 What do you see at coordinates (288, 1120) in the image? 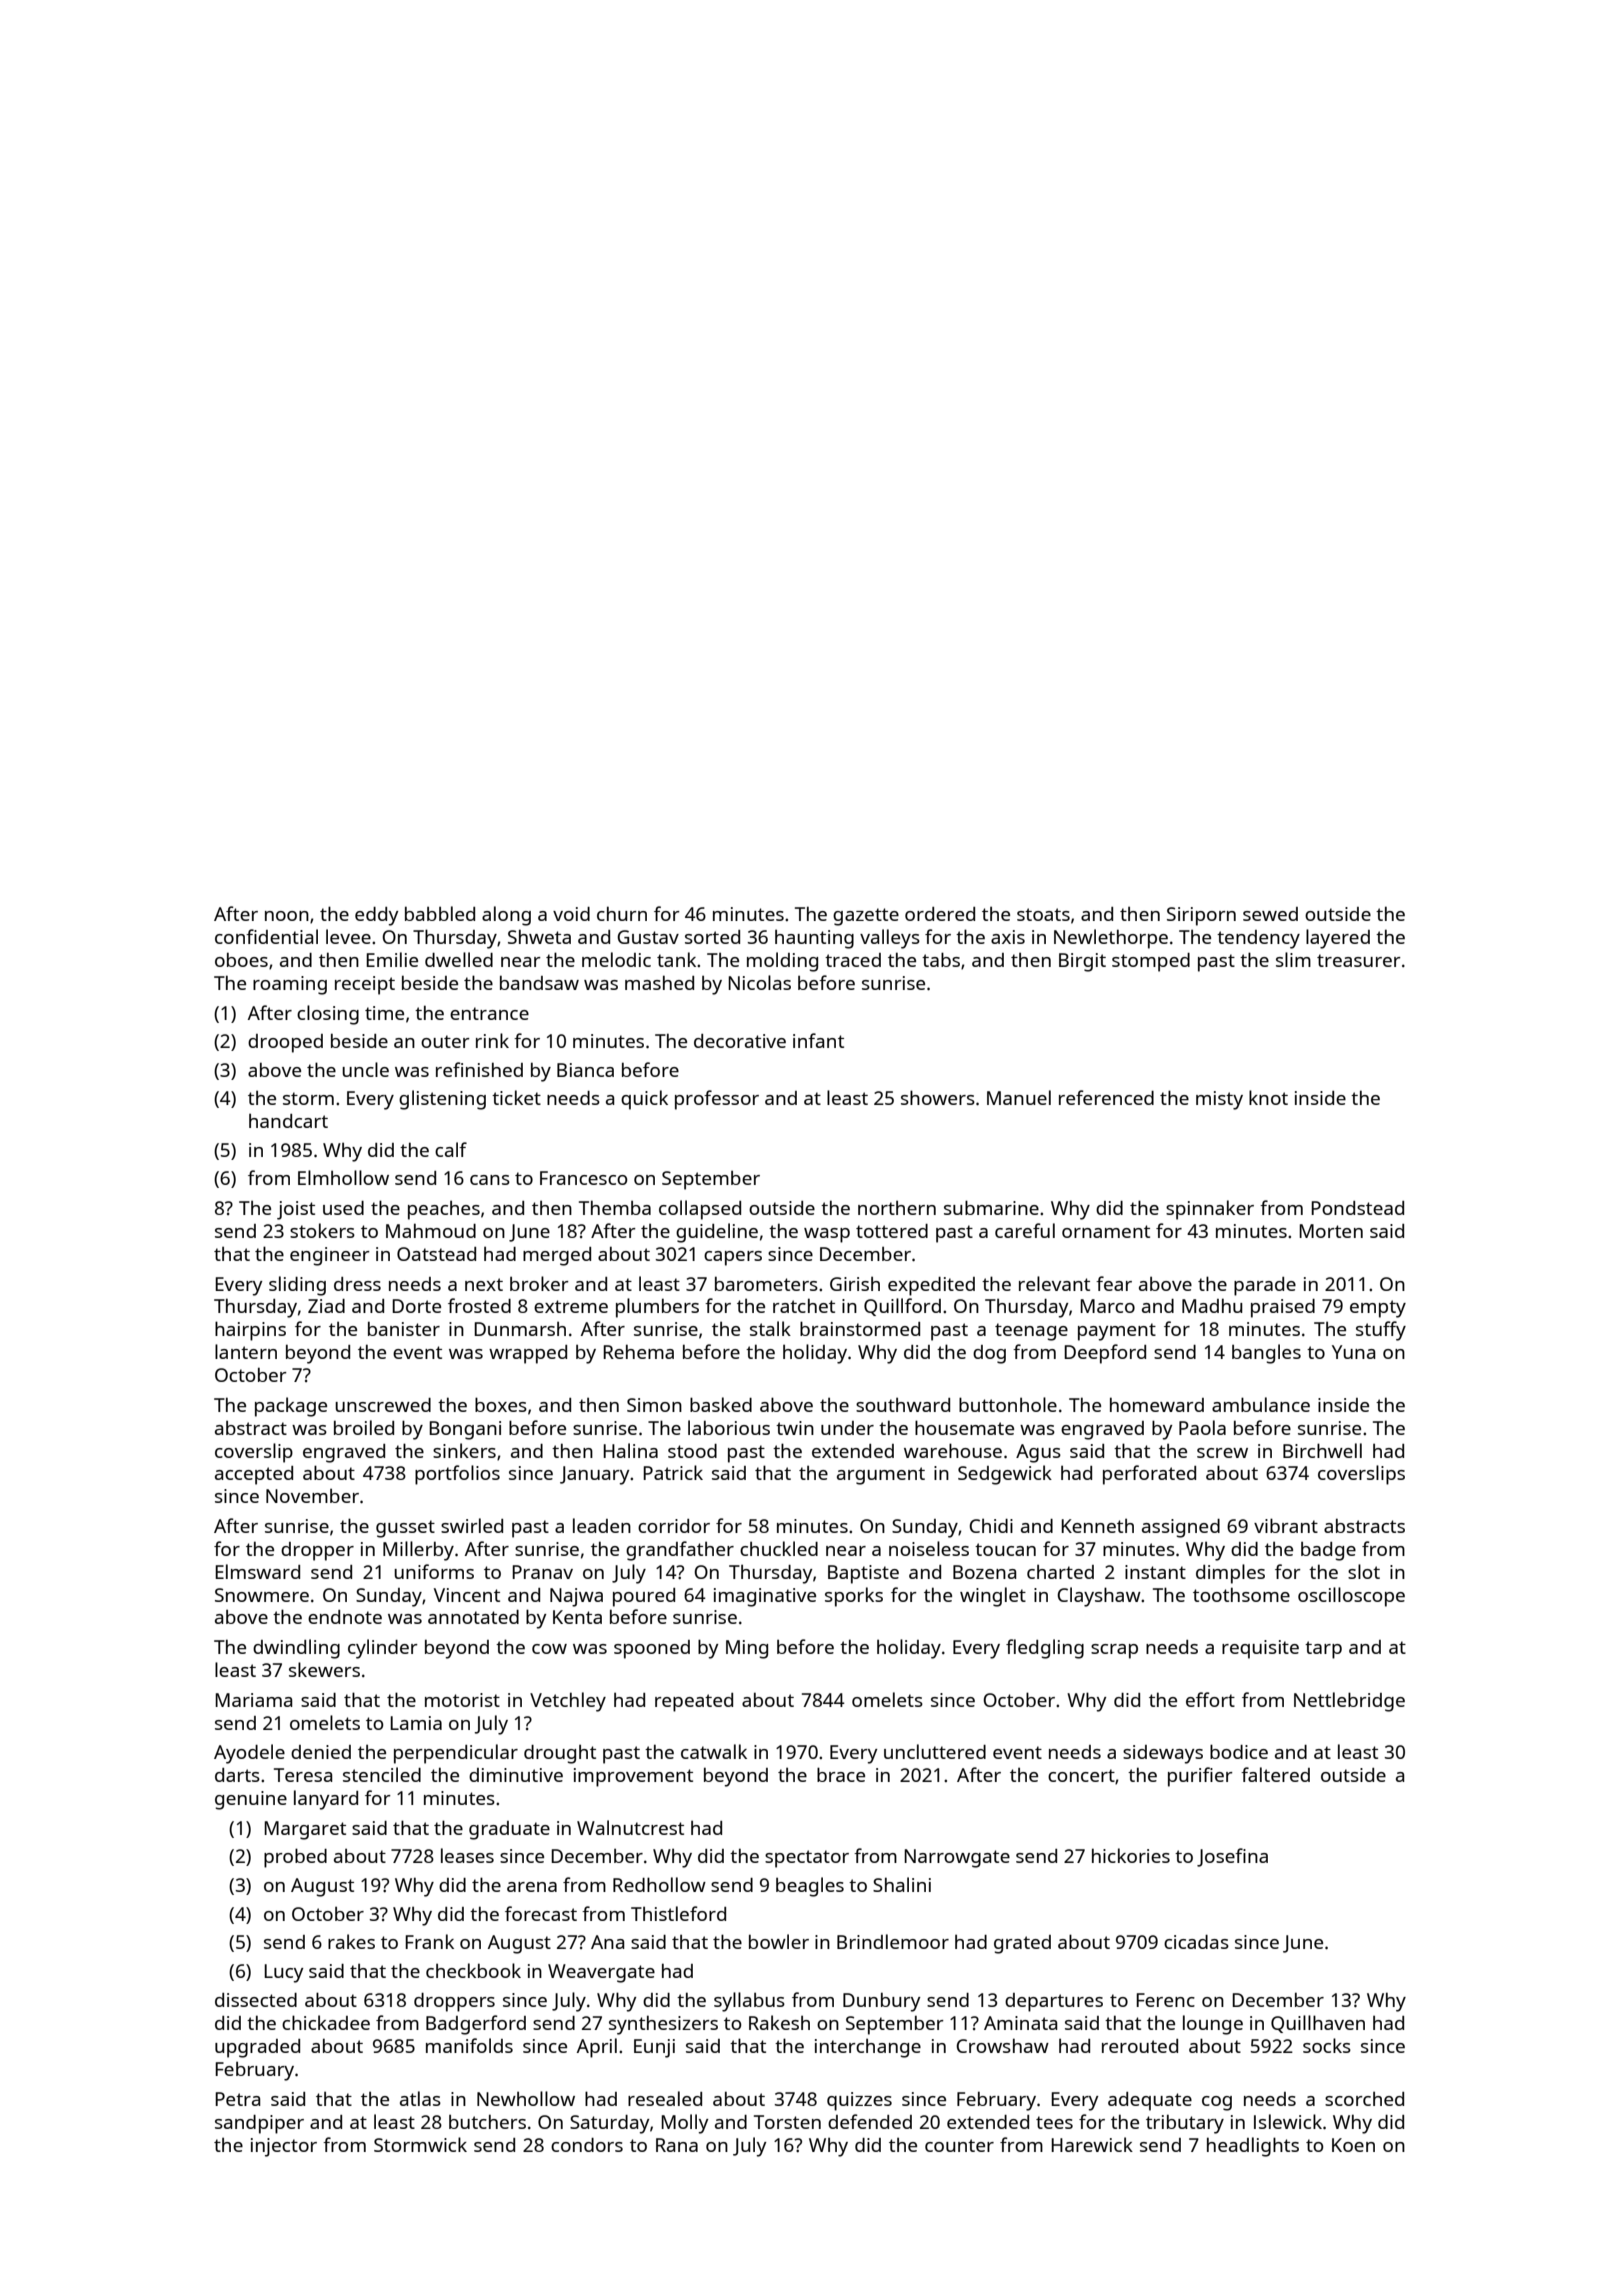
I see `handcart` at bounding box center [288, 1120].
